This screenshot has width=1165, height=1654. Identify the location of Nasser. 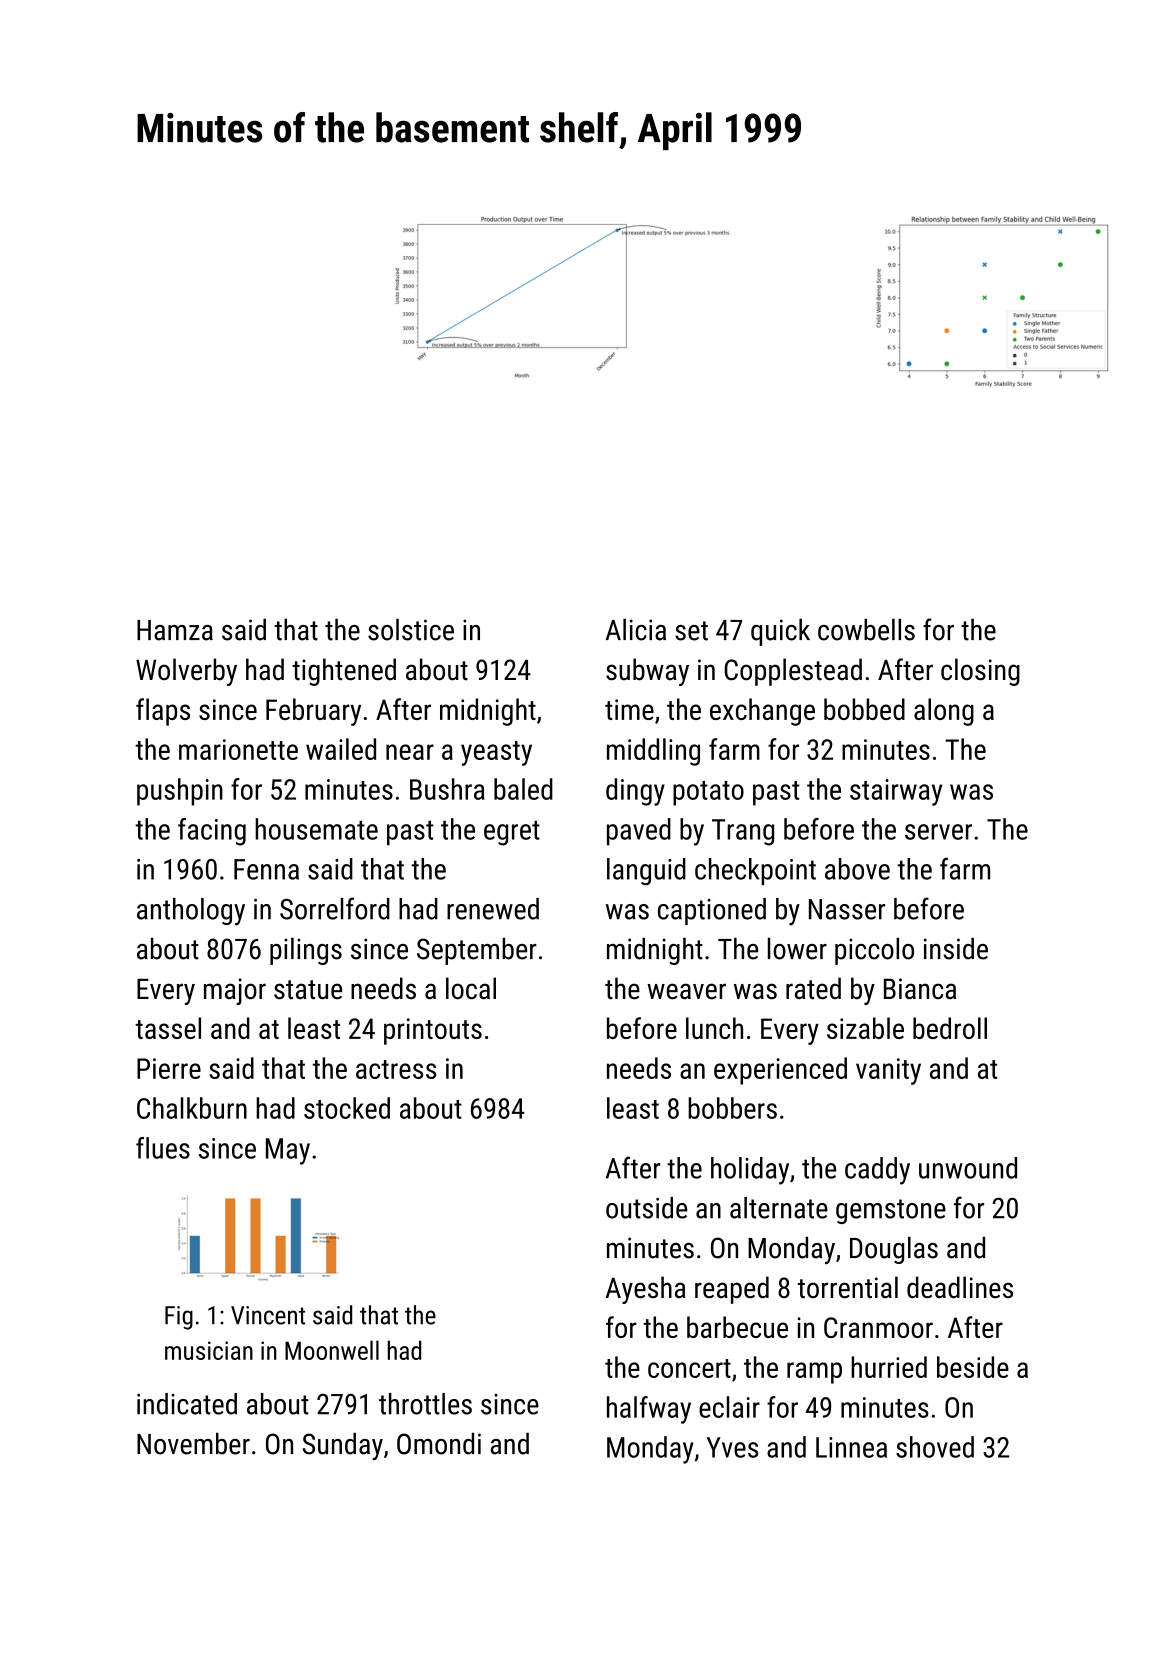
(847, 909).
